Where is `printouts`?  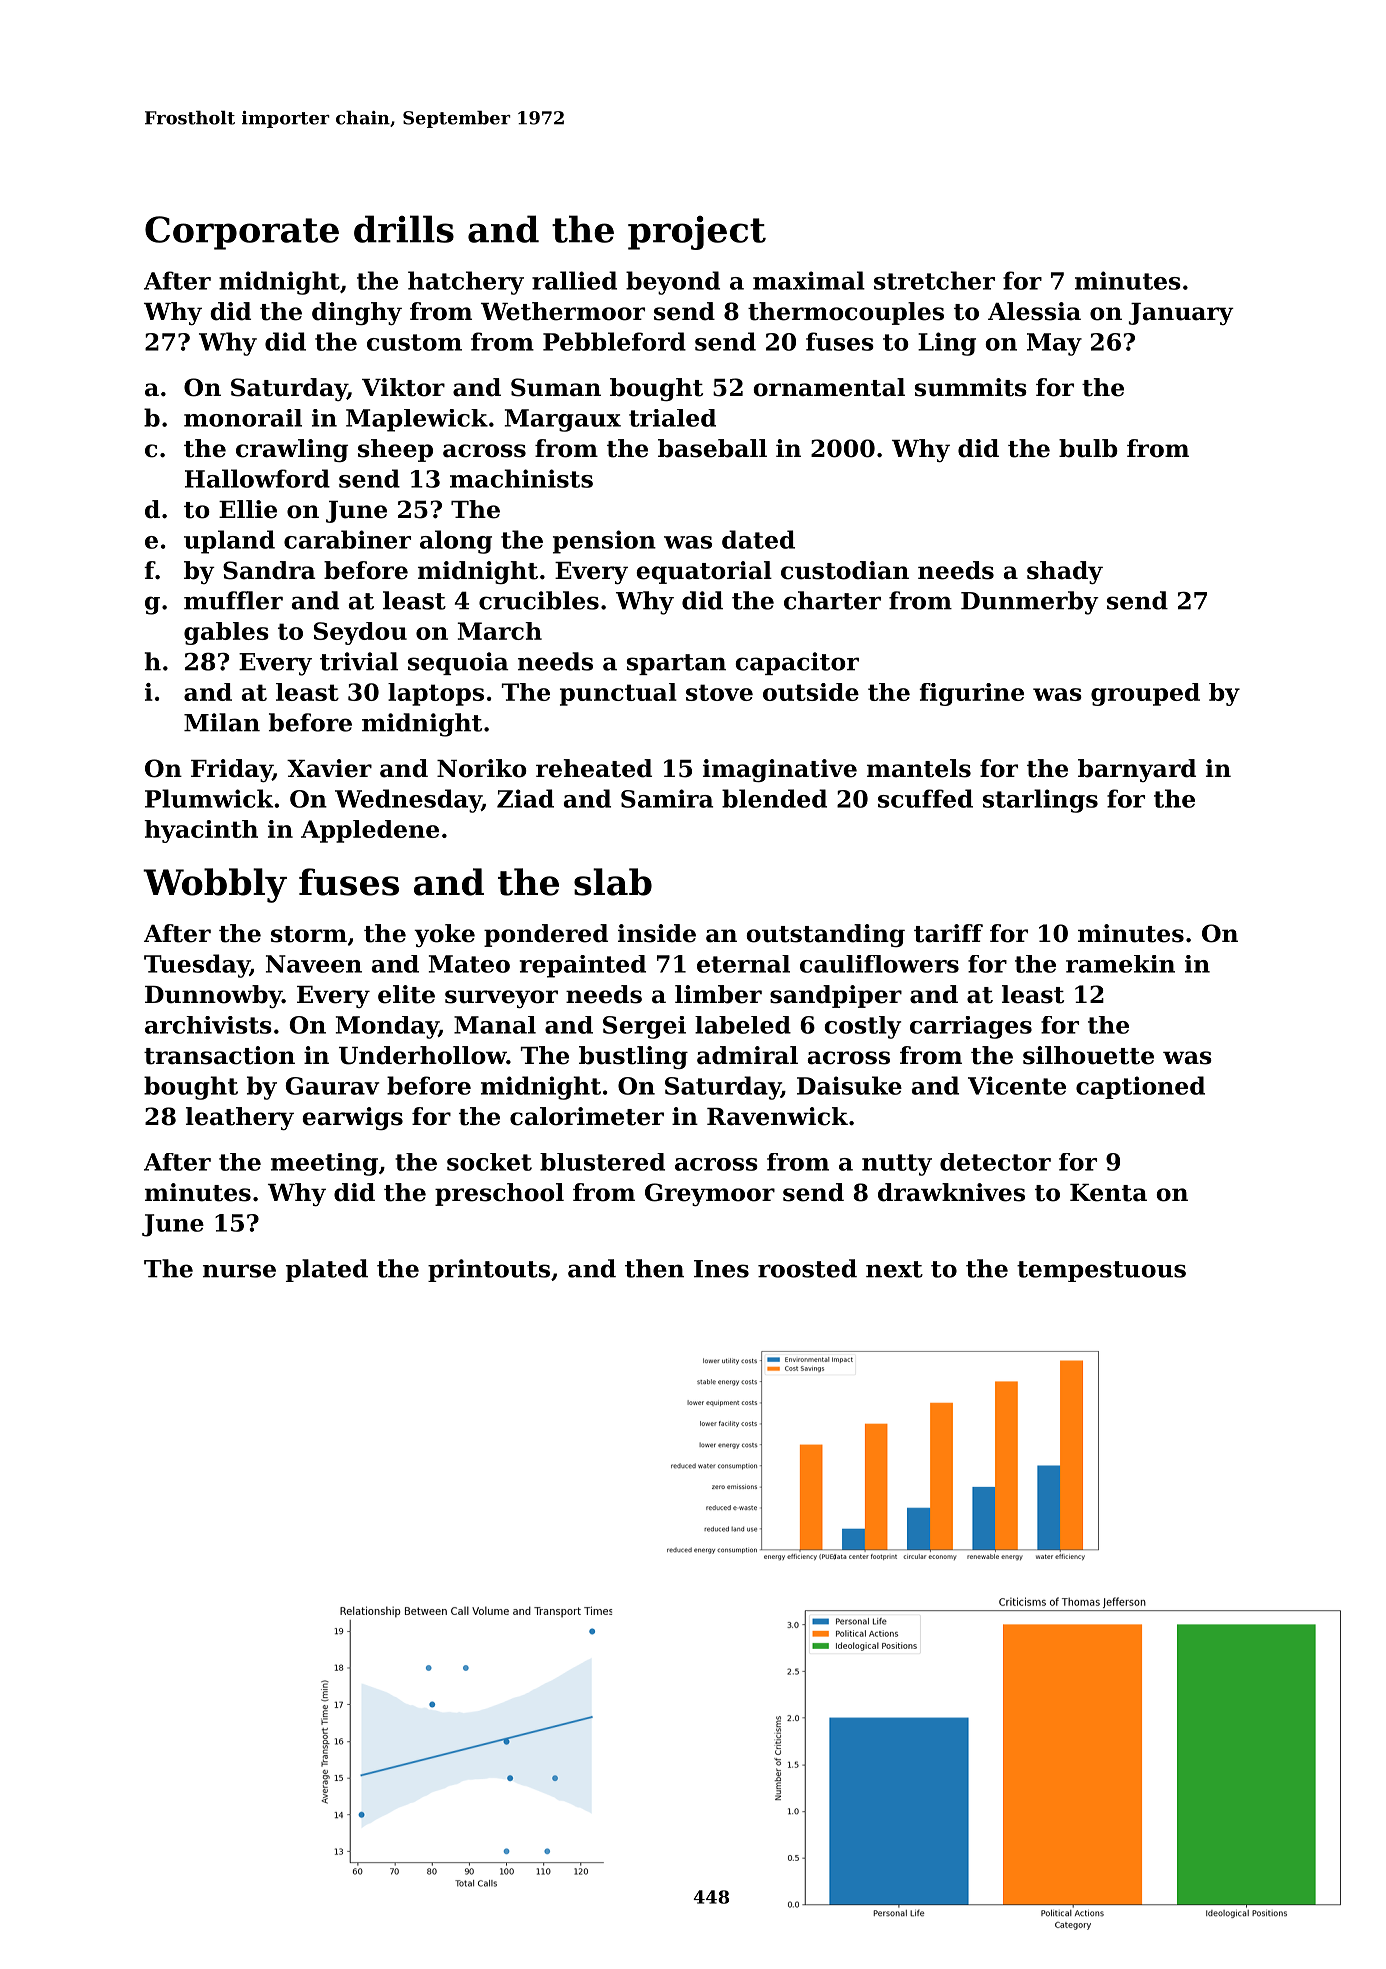 printouts is located at coordinates (489, 1270).
